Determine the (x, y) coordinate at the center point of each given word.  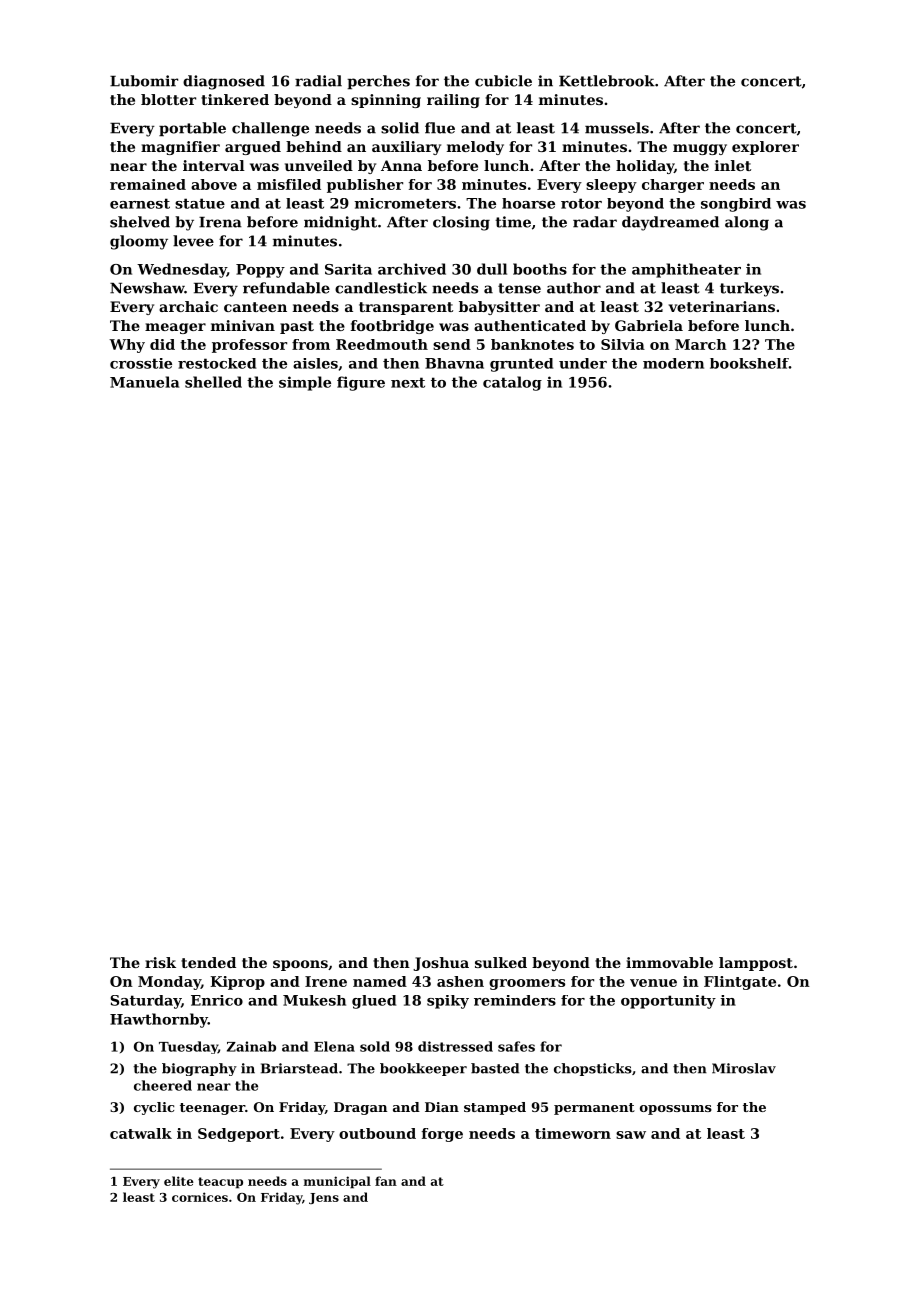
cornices (200, 1197)
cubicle (503, 81)
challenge (270, 129)
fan (386, 1181)
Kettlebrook (607, 81)
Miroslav (744, 1068)
